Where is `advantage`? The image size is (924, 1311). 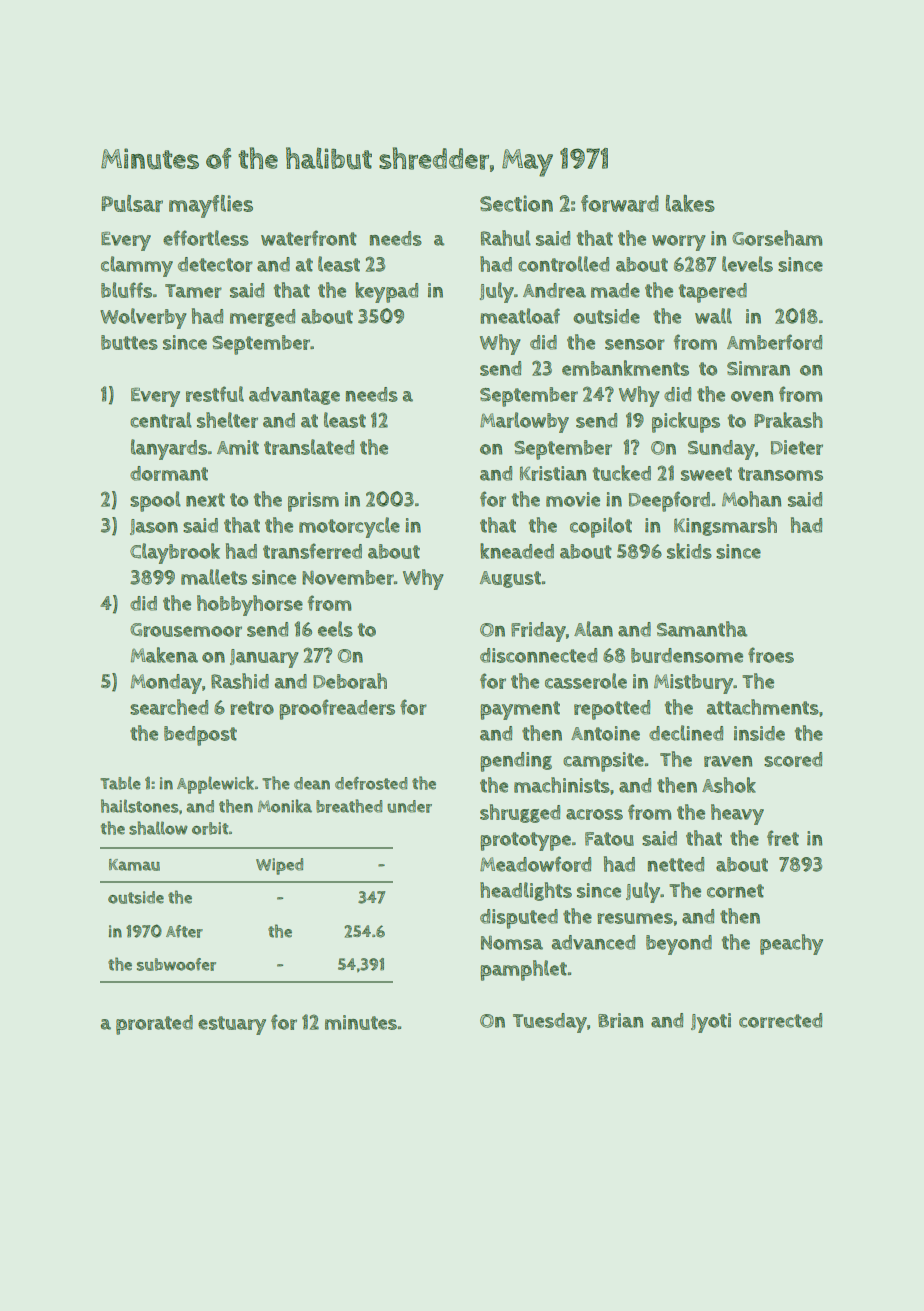
advantage is located at coordinates (294, 396).
